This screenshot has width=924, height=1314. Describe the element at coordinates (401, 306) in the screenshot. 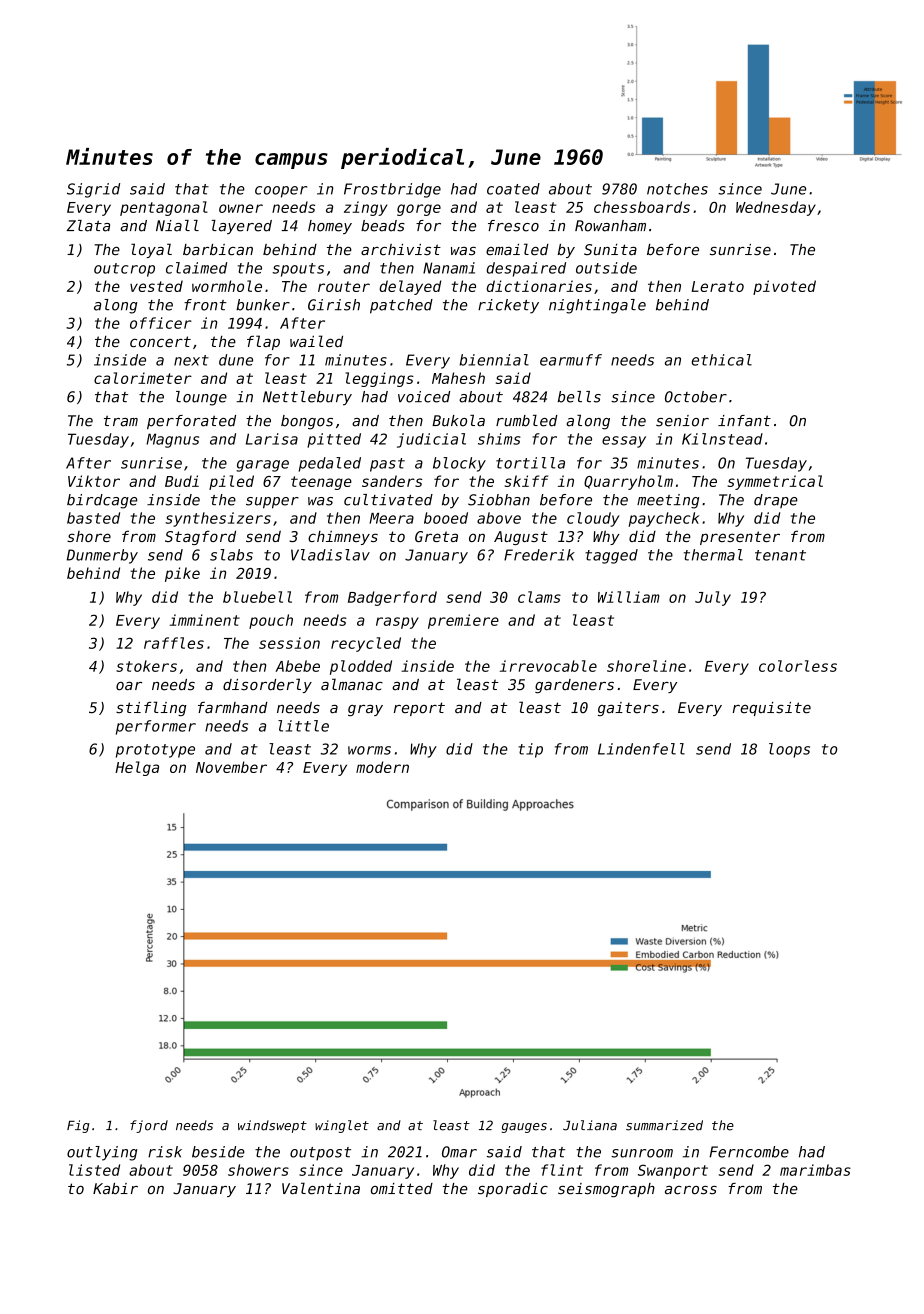

I see `patched` at that location.
